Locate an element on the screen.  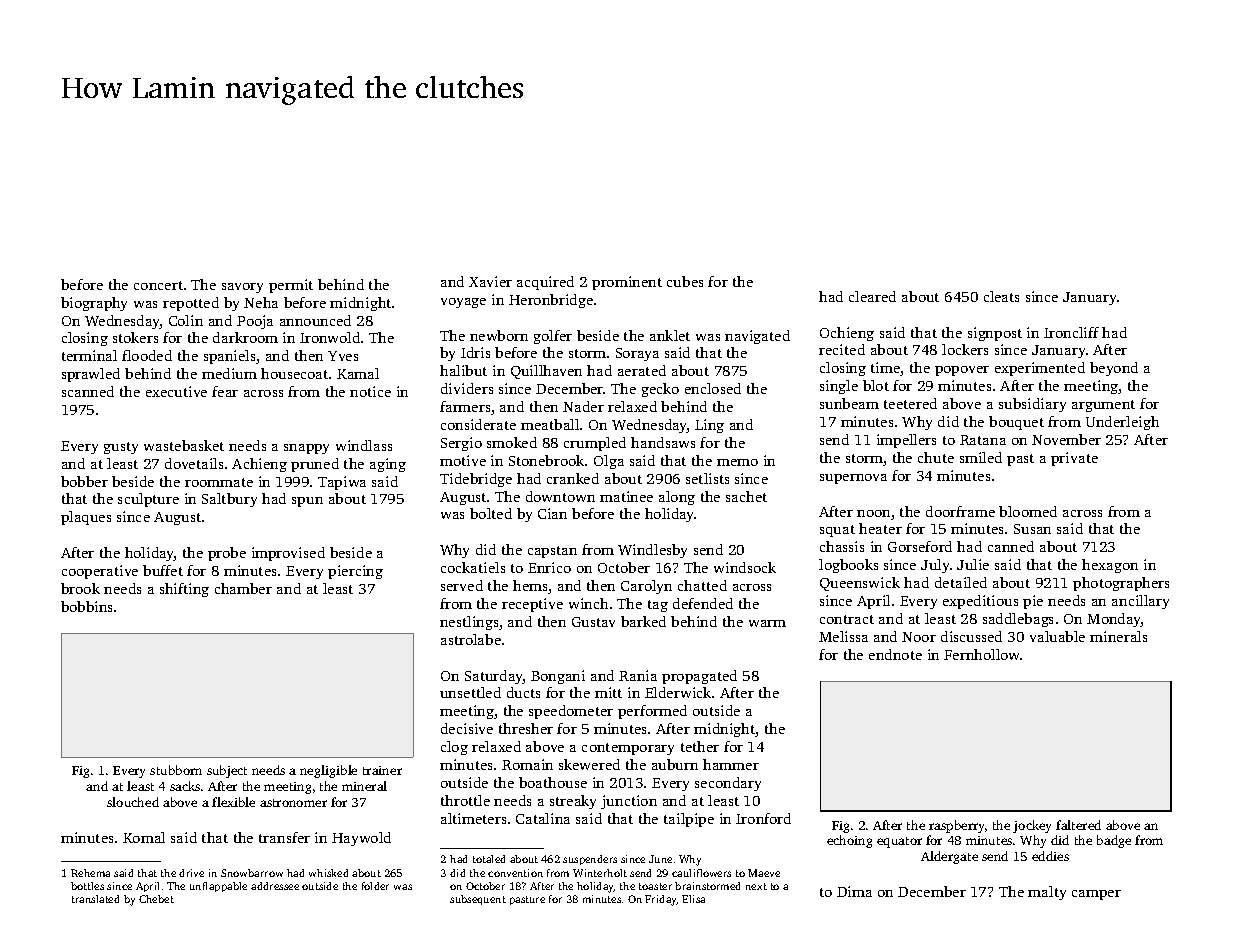
announced is located at coordinates (315, 320).
